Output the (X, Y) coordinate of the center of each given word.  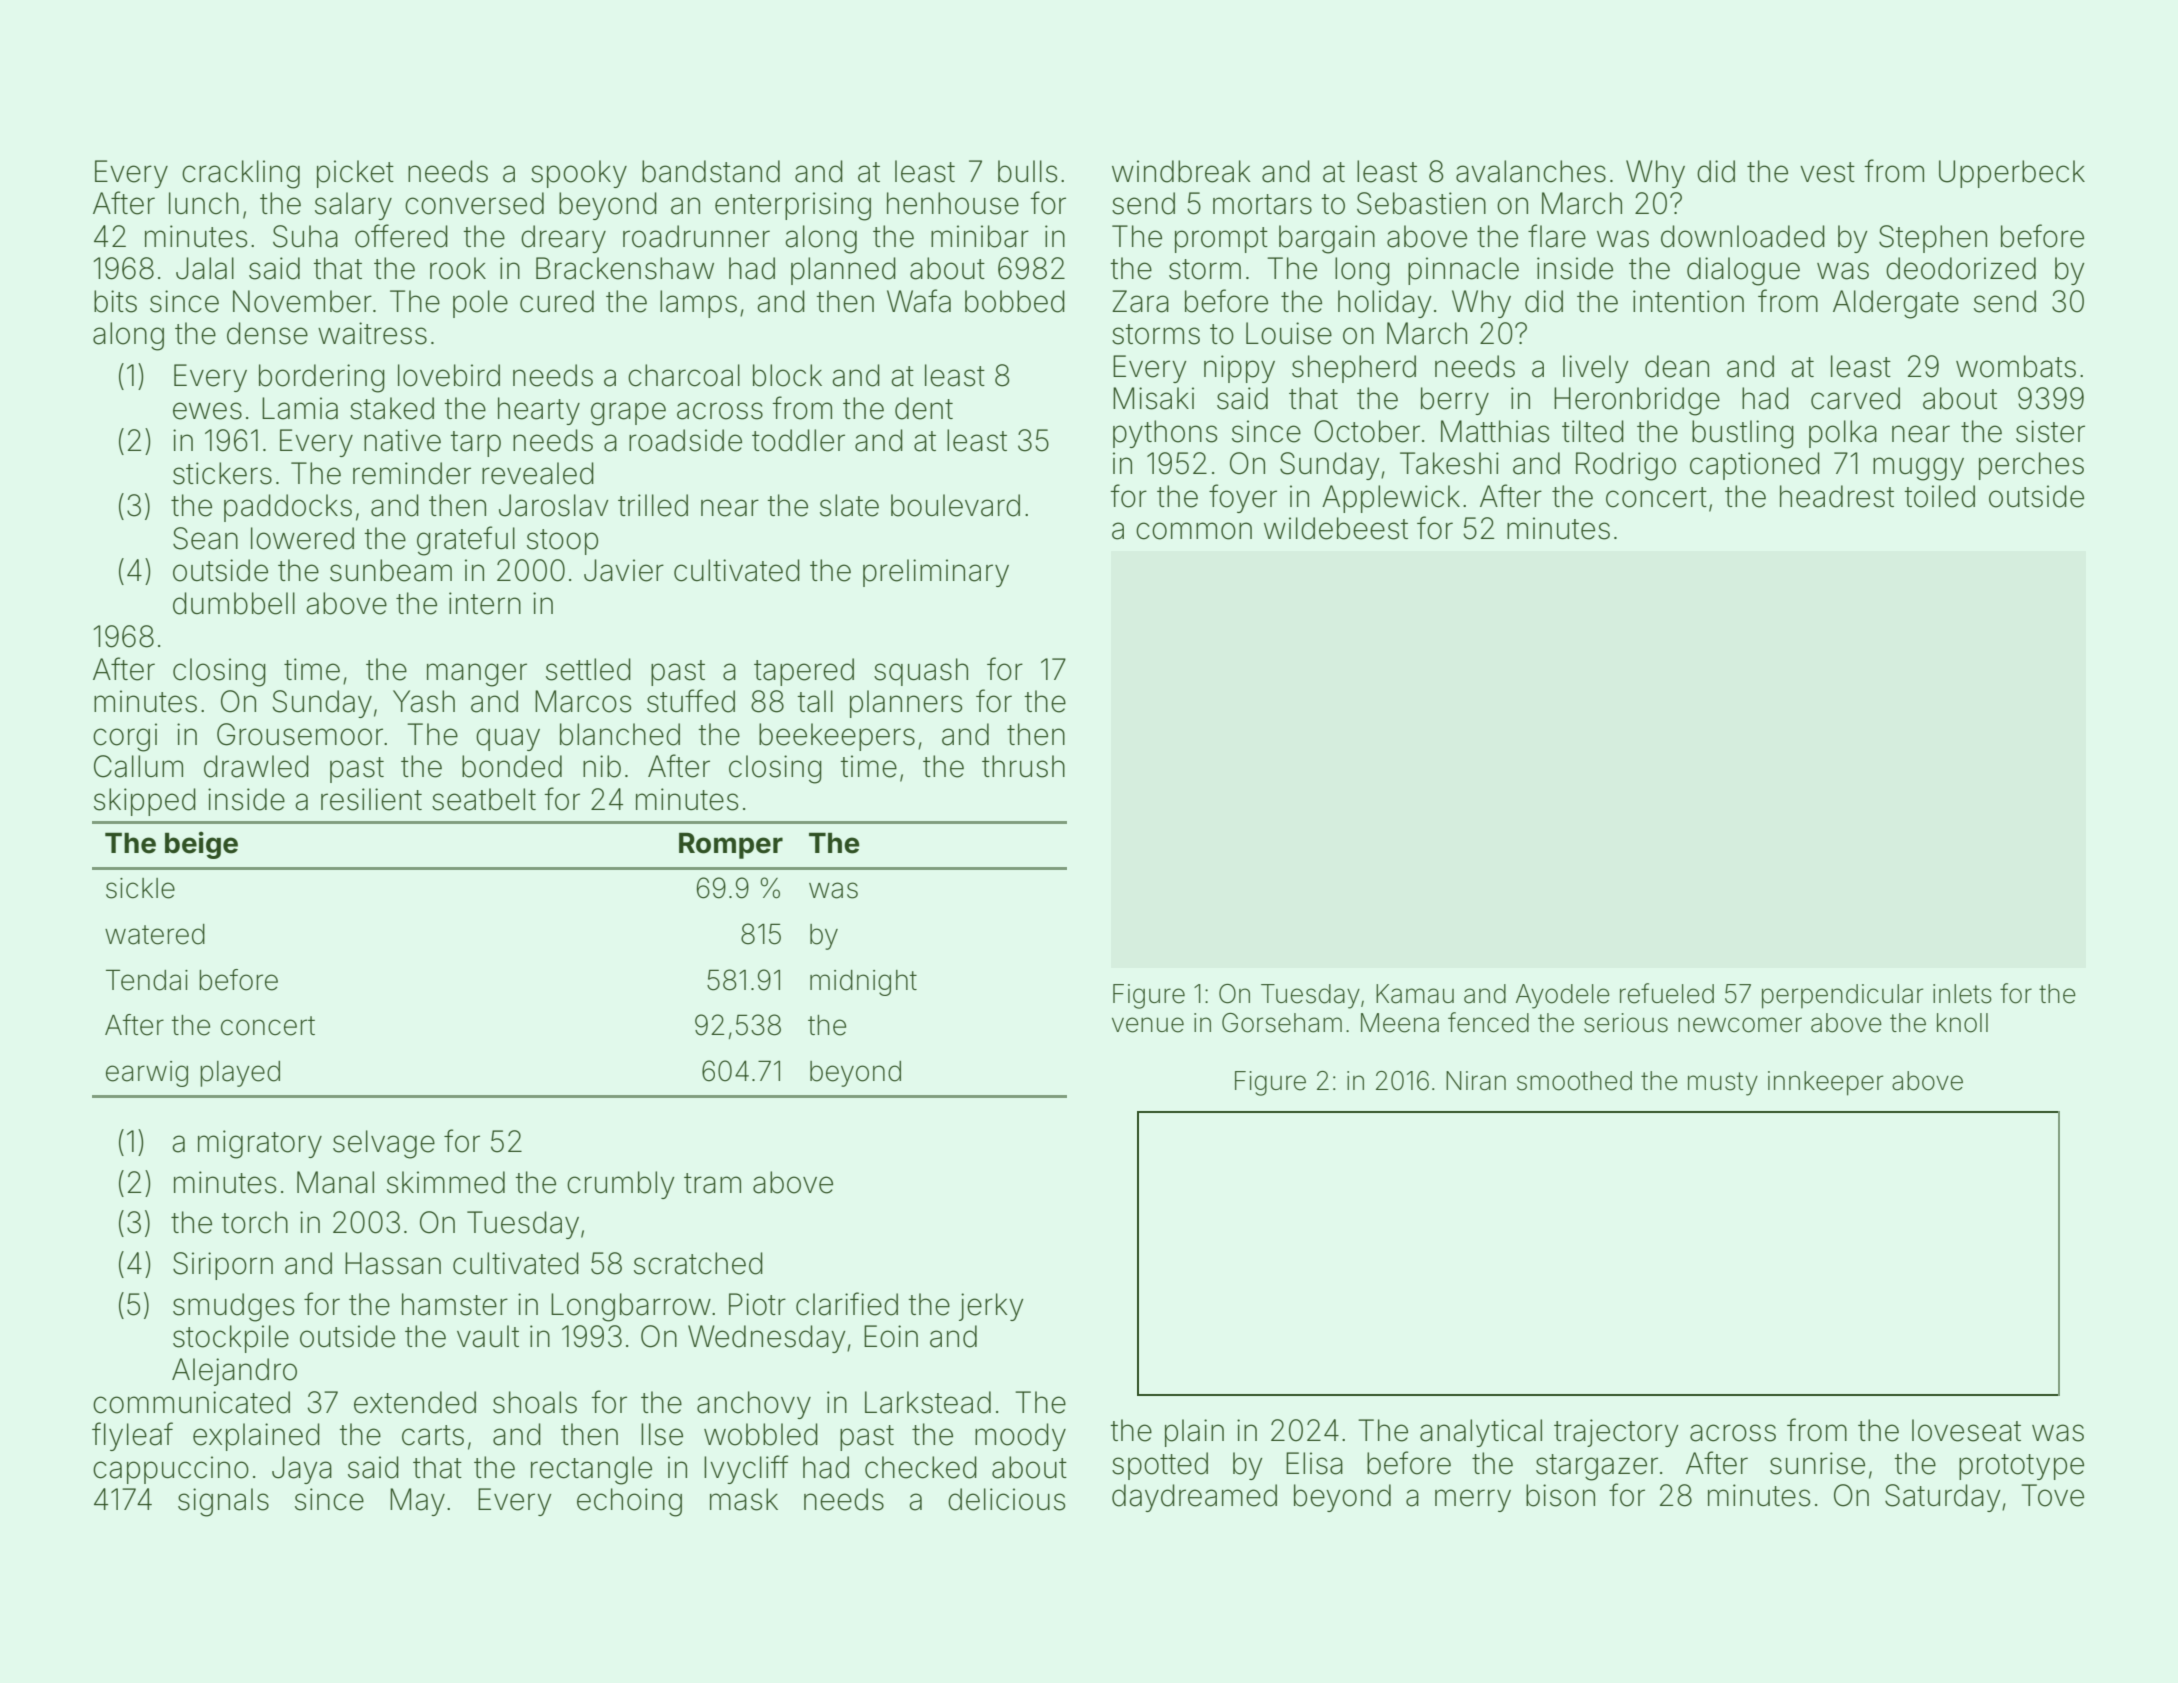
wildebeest (1336, 528)
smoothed (1574, 1081)
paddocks (288, 508)
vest (1827, 172)
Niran (1476, 1081)
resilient (371, 799)
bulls (1027, 171)
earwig (147, 1074)
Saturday (1942, 1498)
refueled (1667, 993)
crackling (241, 174)
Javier (624, 570)
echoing (629, 1502)
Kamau (1415, 994)
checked (921, 1467)
